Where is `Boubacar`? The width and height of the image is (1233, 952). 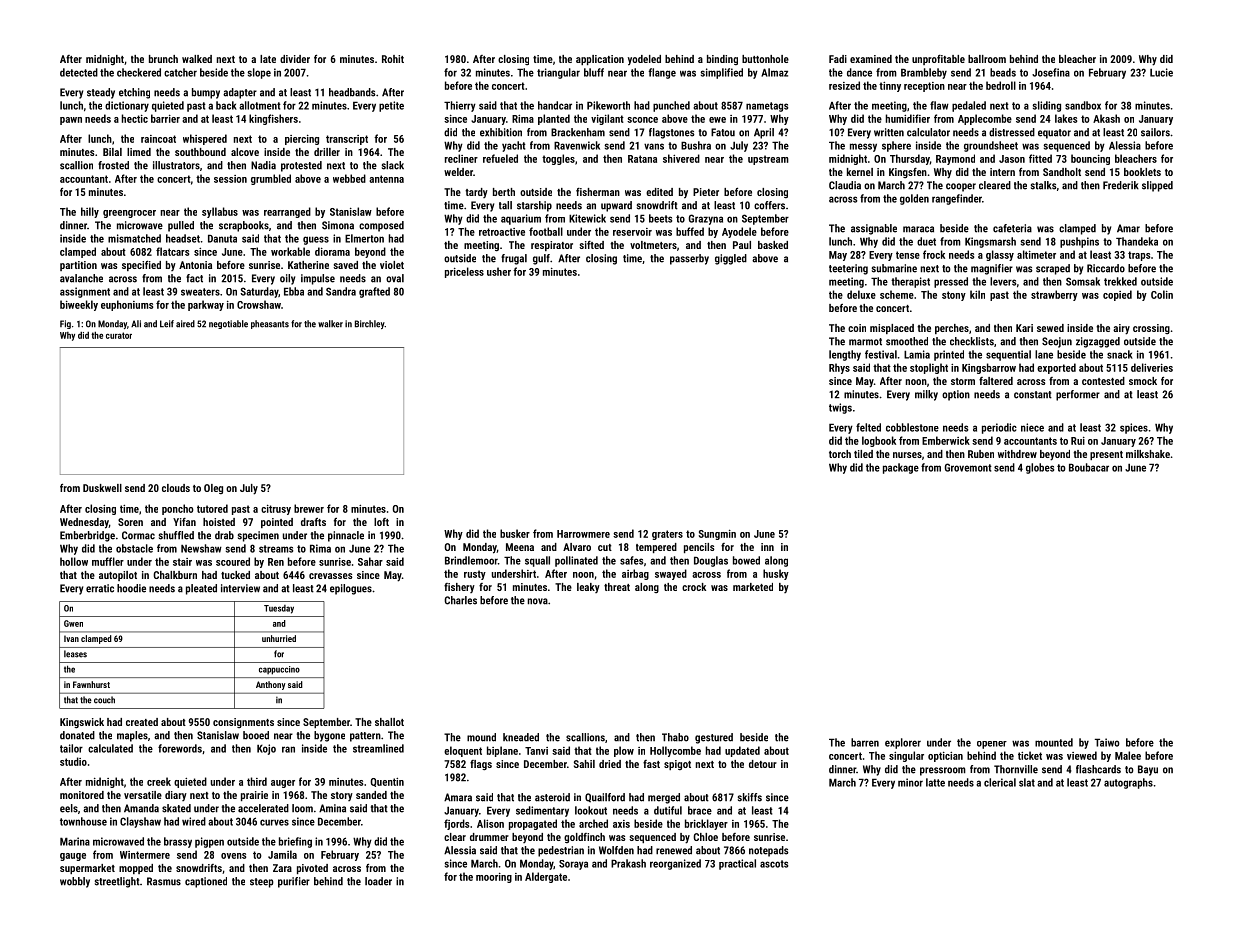
Boubacar is located at coordinates (1089, 467).
